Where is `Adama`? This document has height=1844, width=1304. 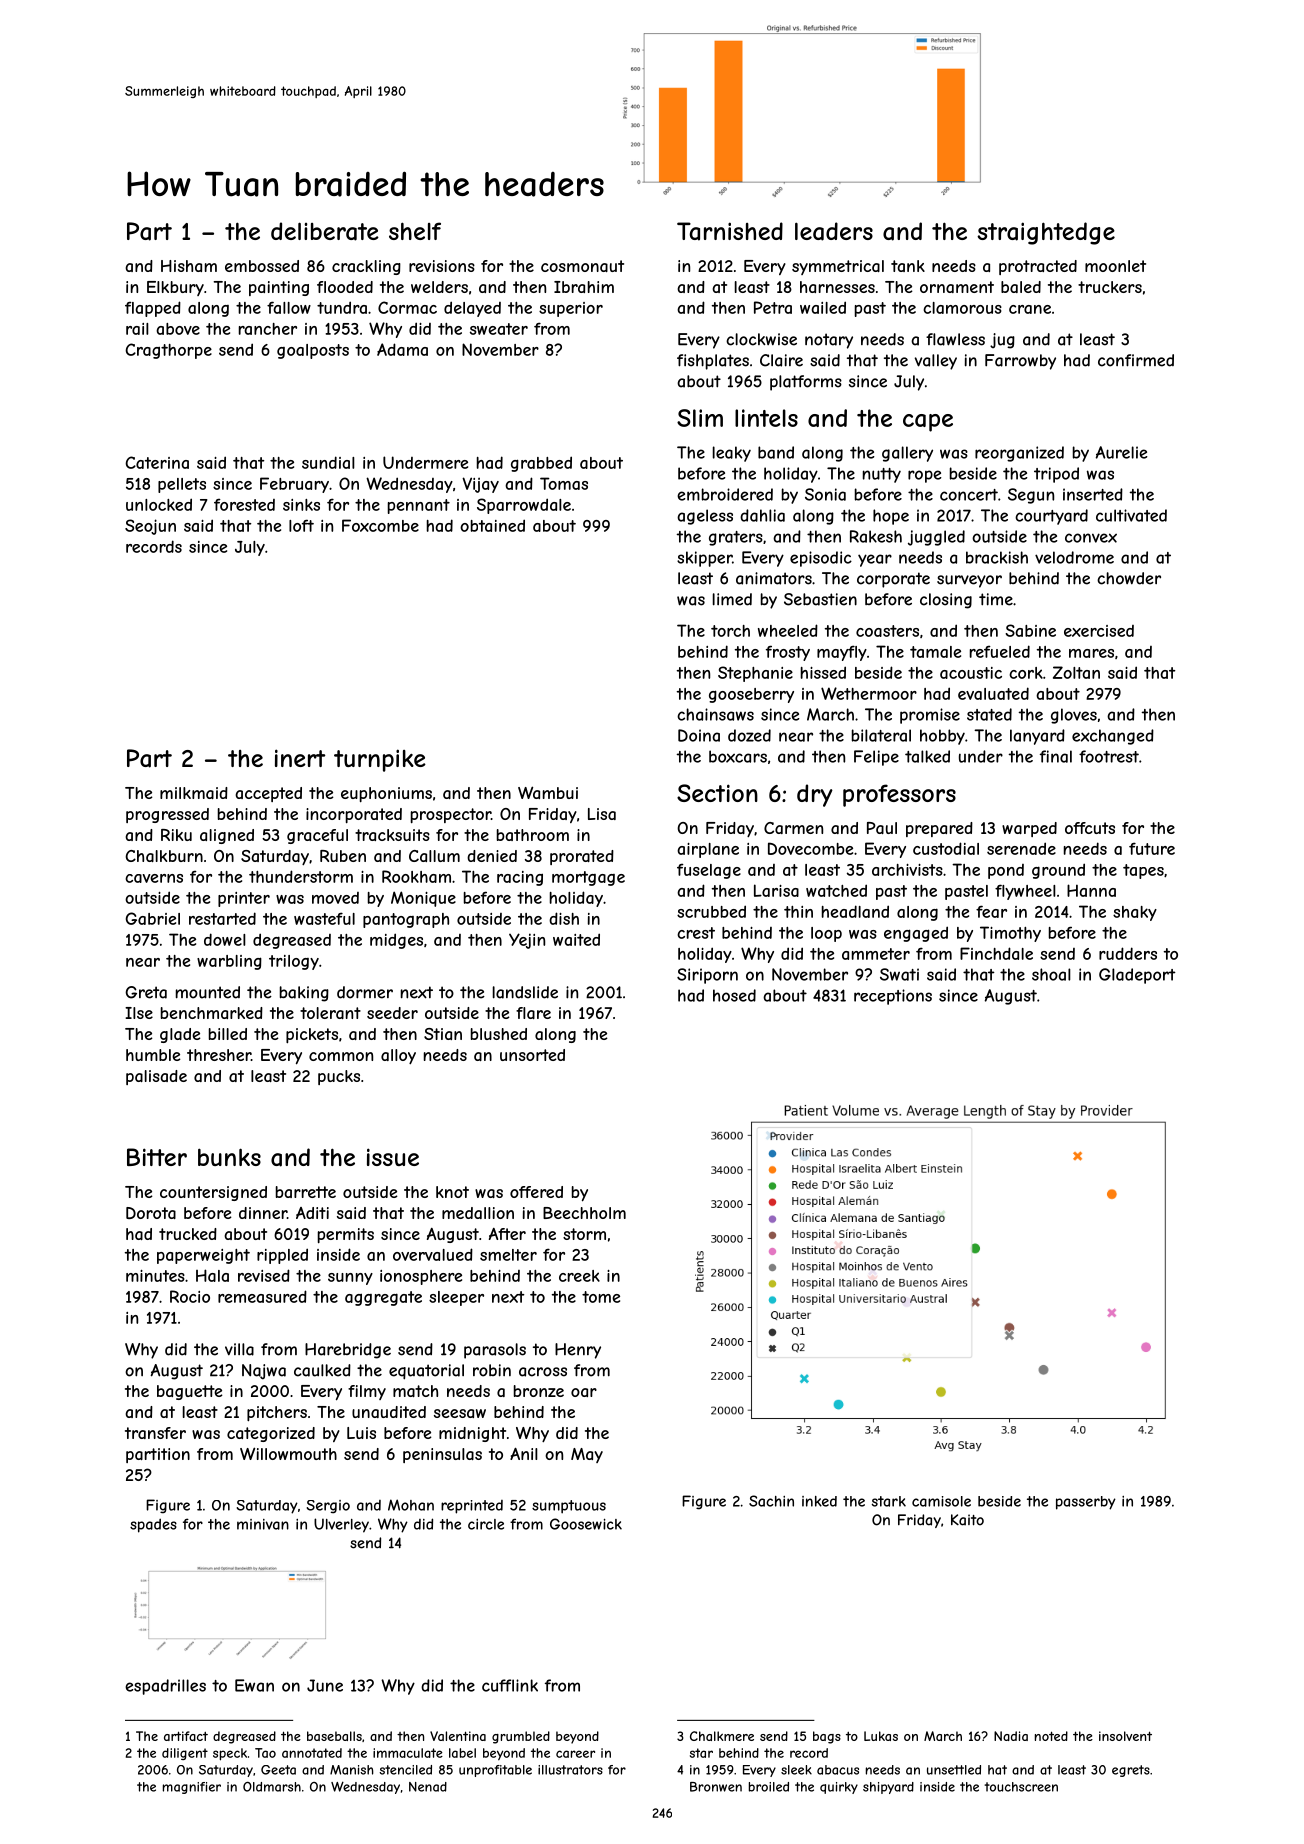 Adama is located at coordinates (402, 349).
